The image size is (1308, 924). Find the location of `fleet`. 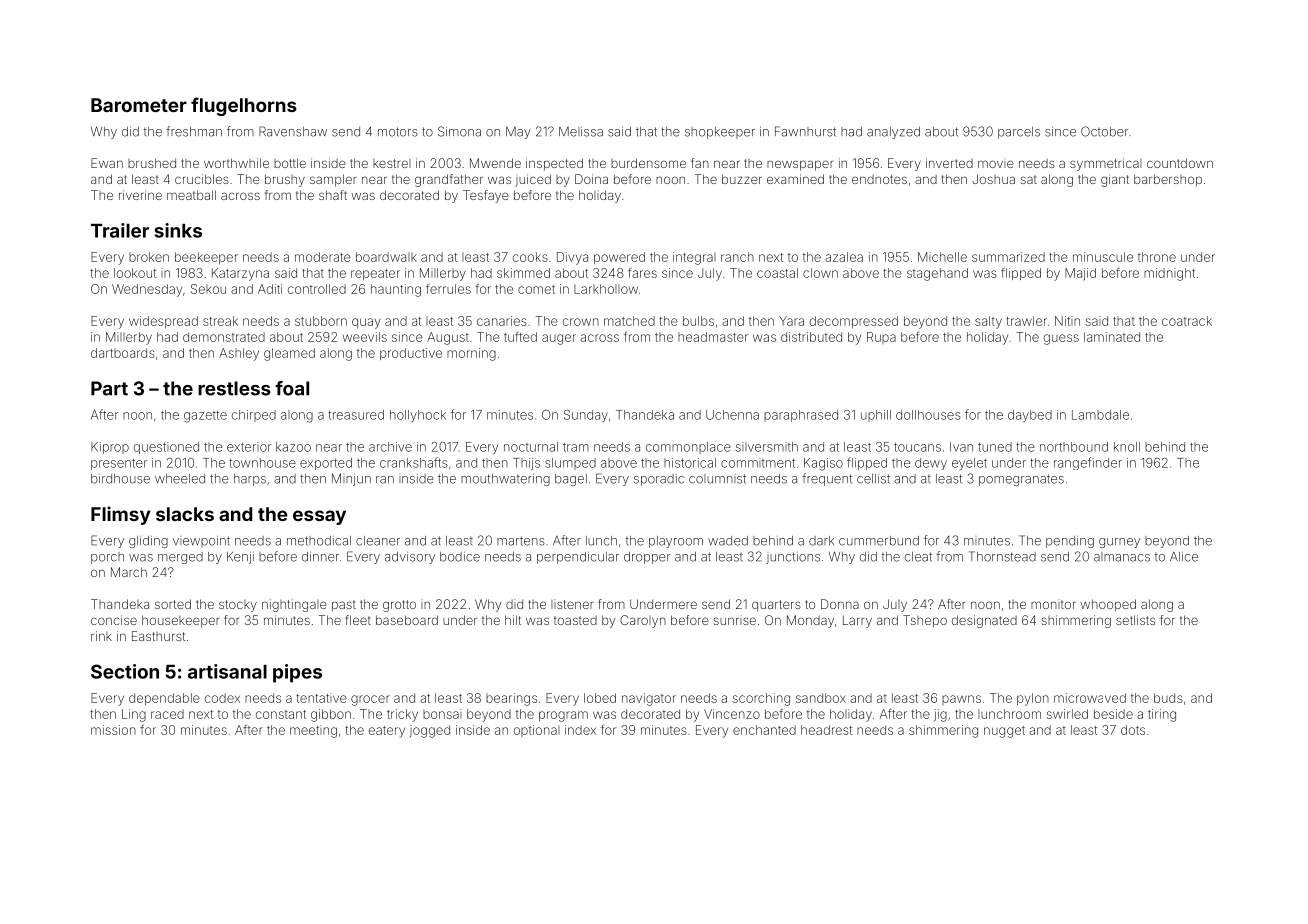

fleet is located at coordinates (358, 620).
